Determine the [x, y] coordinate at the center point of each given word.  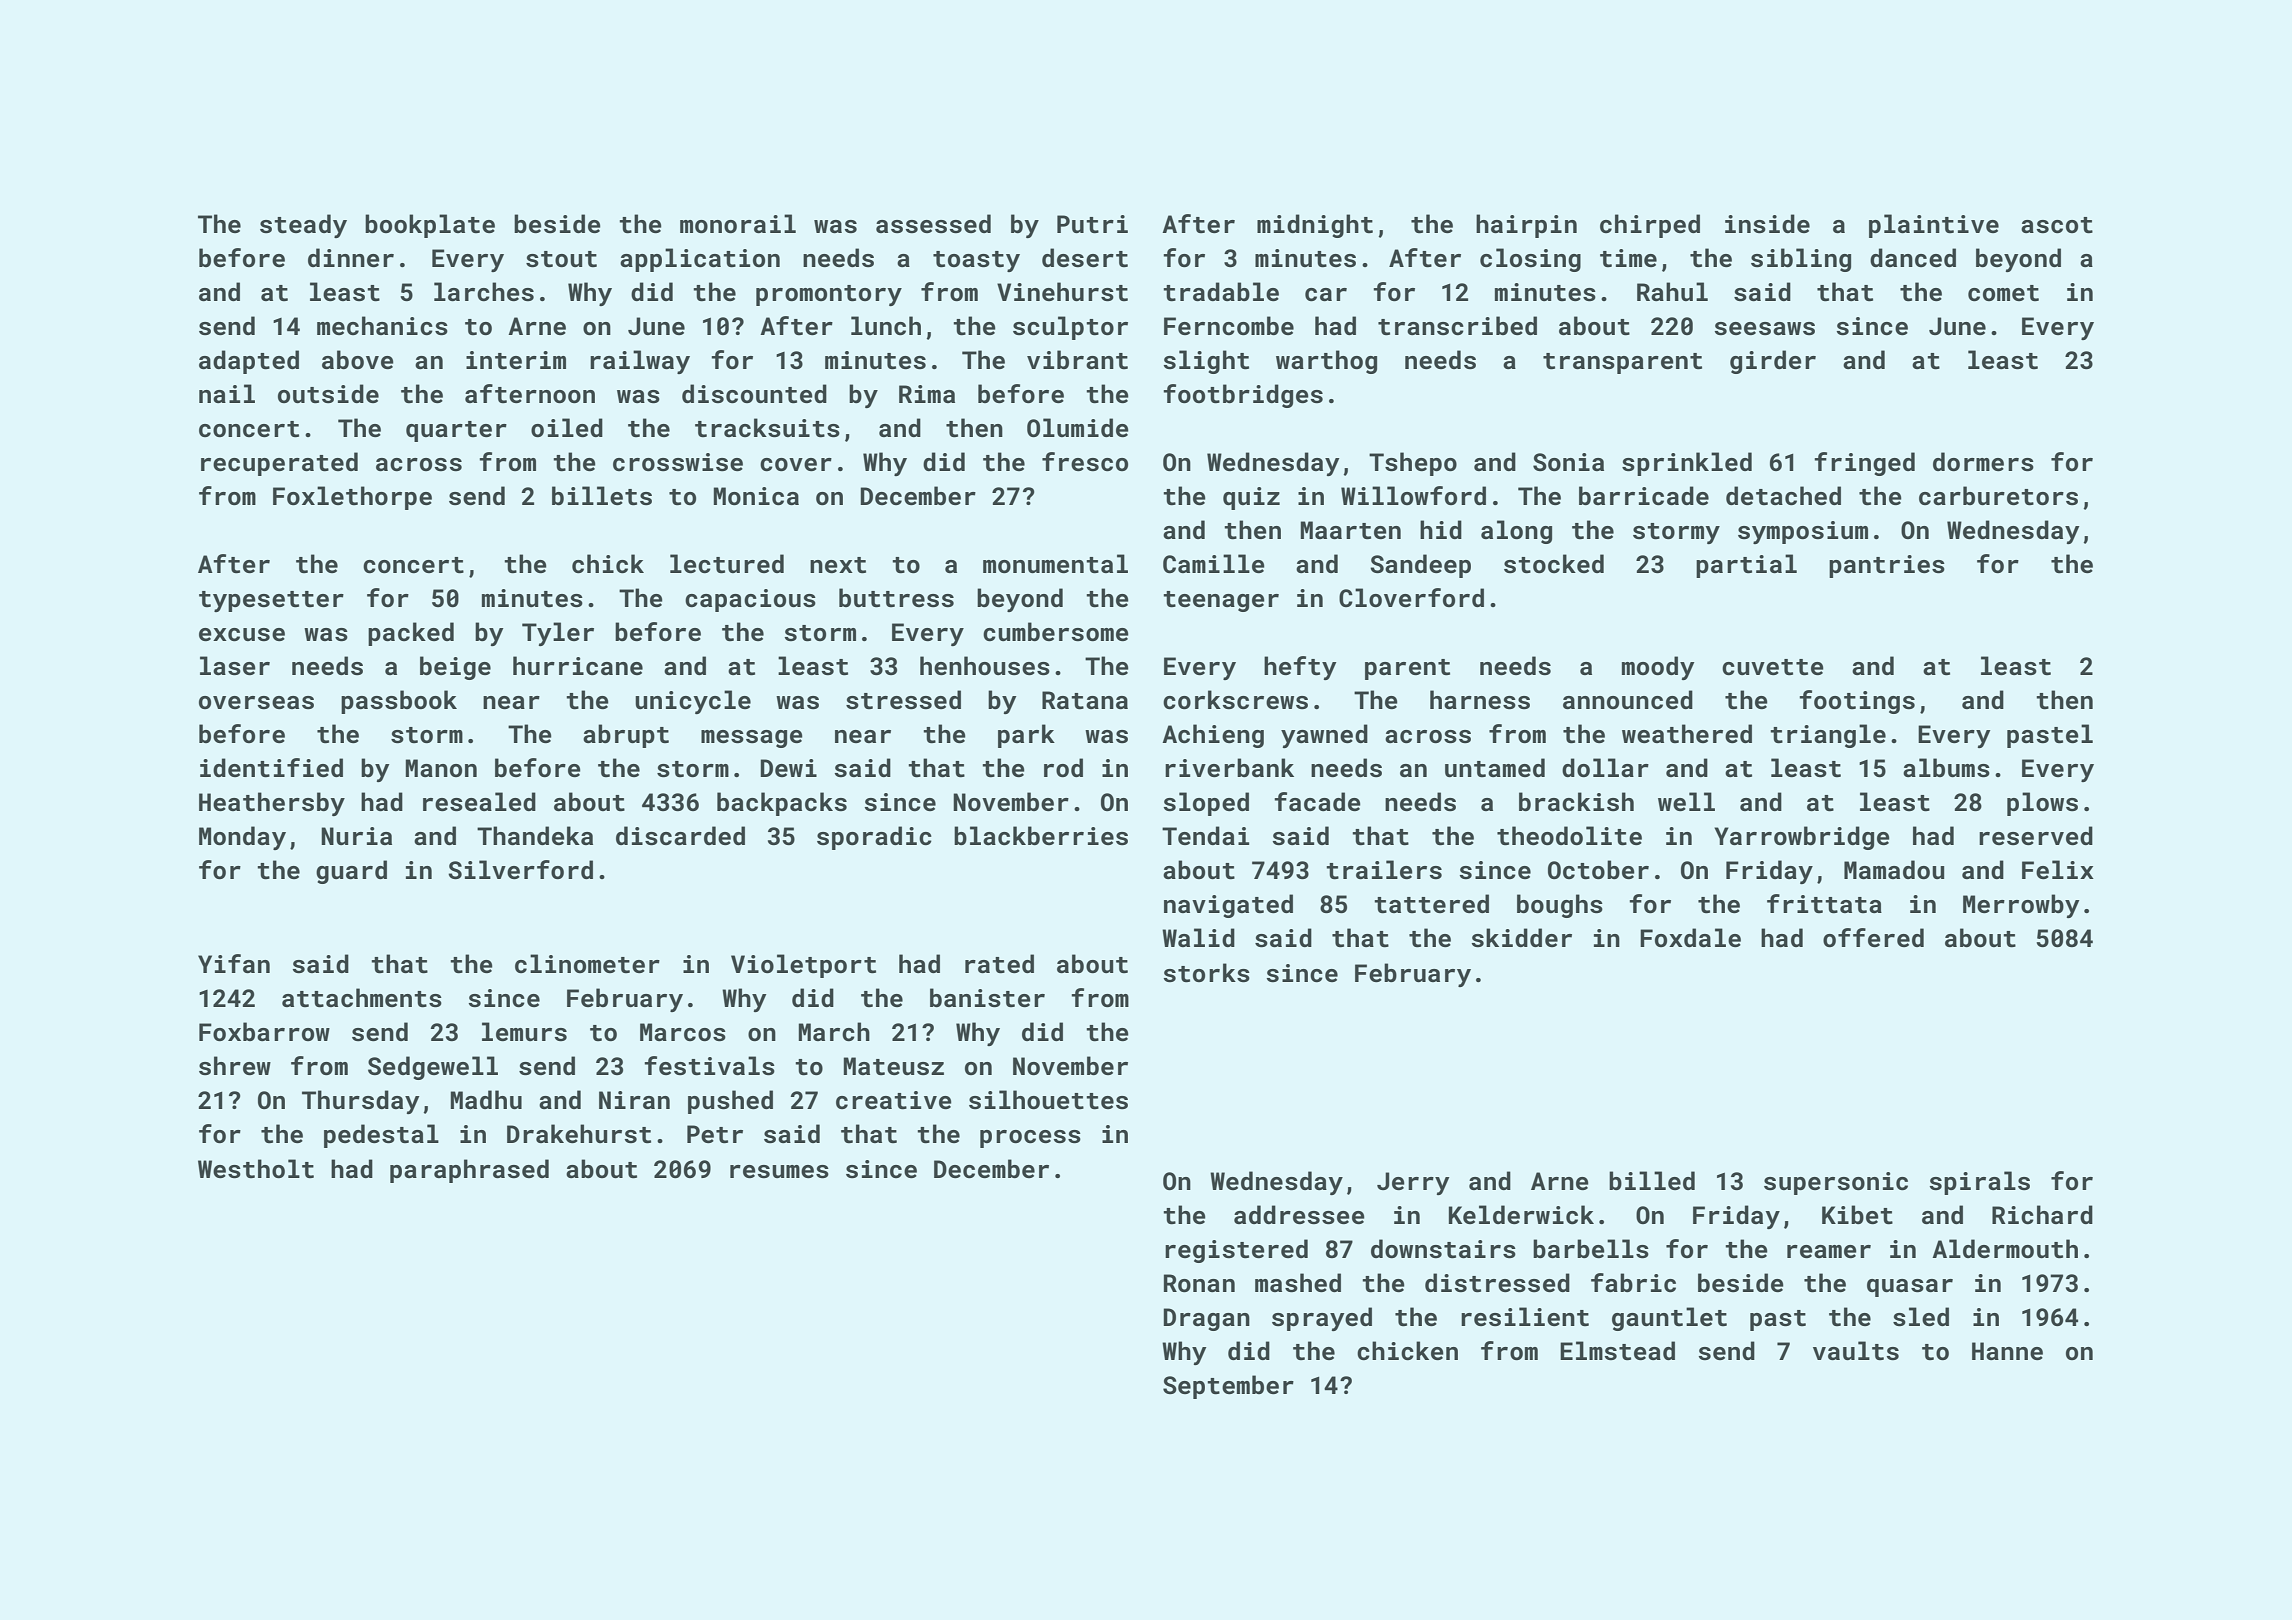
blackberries [1041, 836]
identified [271, 768]
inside [1767, 224]
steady [303, 226]
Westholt [256, 1169]
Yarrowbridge [1802, 838]
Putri [1092, 224]
